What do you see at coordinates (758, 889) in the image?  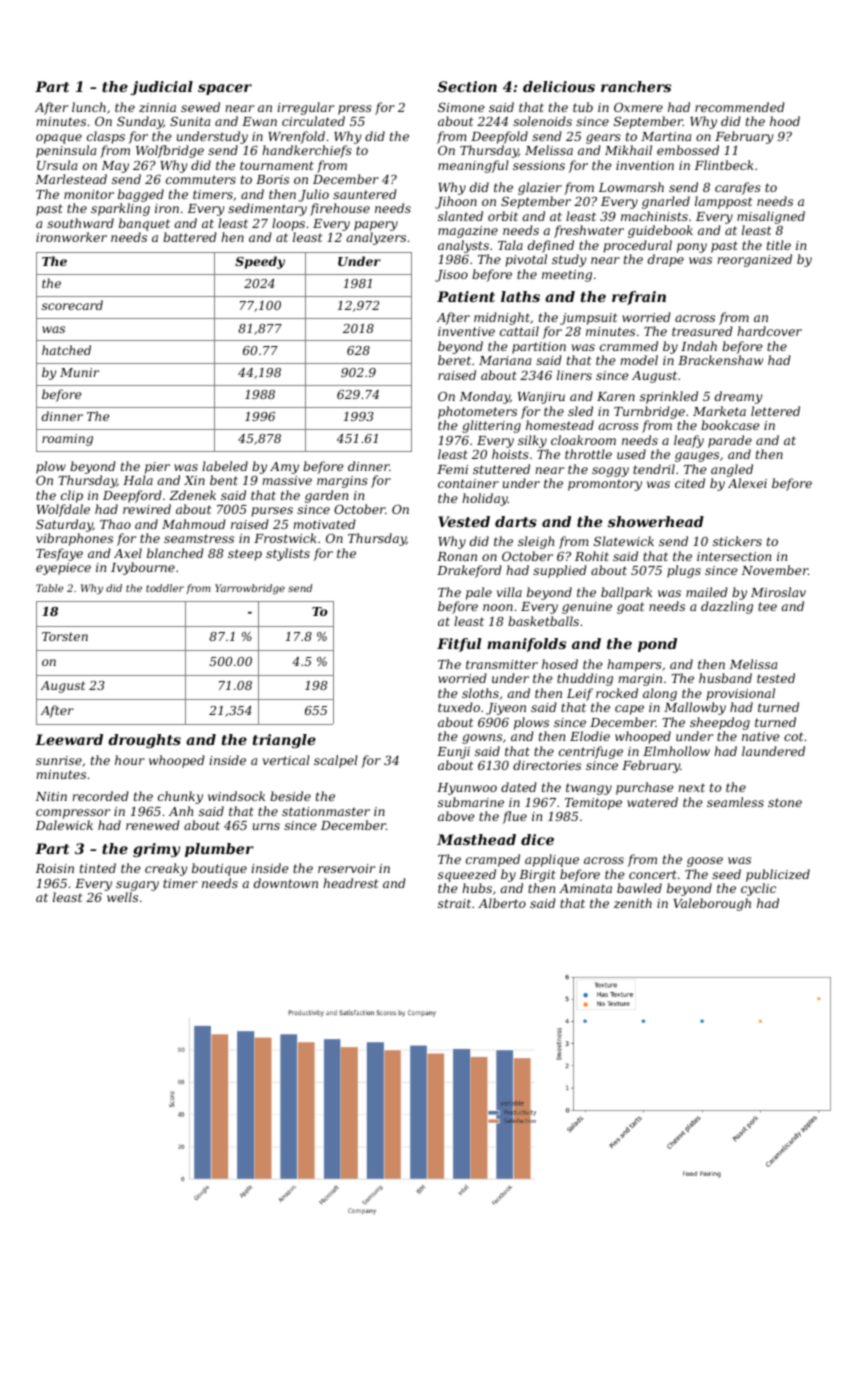 I see `cyclic` at bounding box center [758, 889].
